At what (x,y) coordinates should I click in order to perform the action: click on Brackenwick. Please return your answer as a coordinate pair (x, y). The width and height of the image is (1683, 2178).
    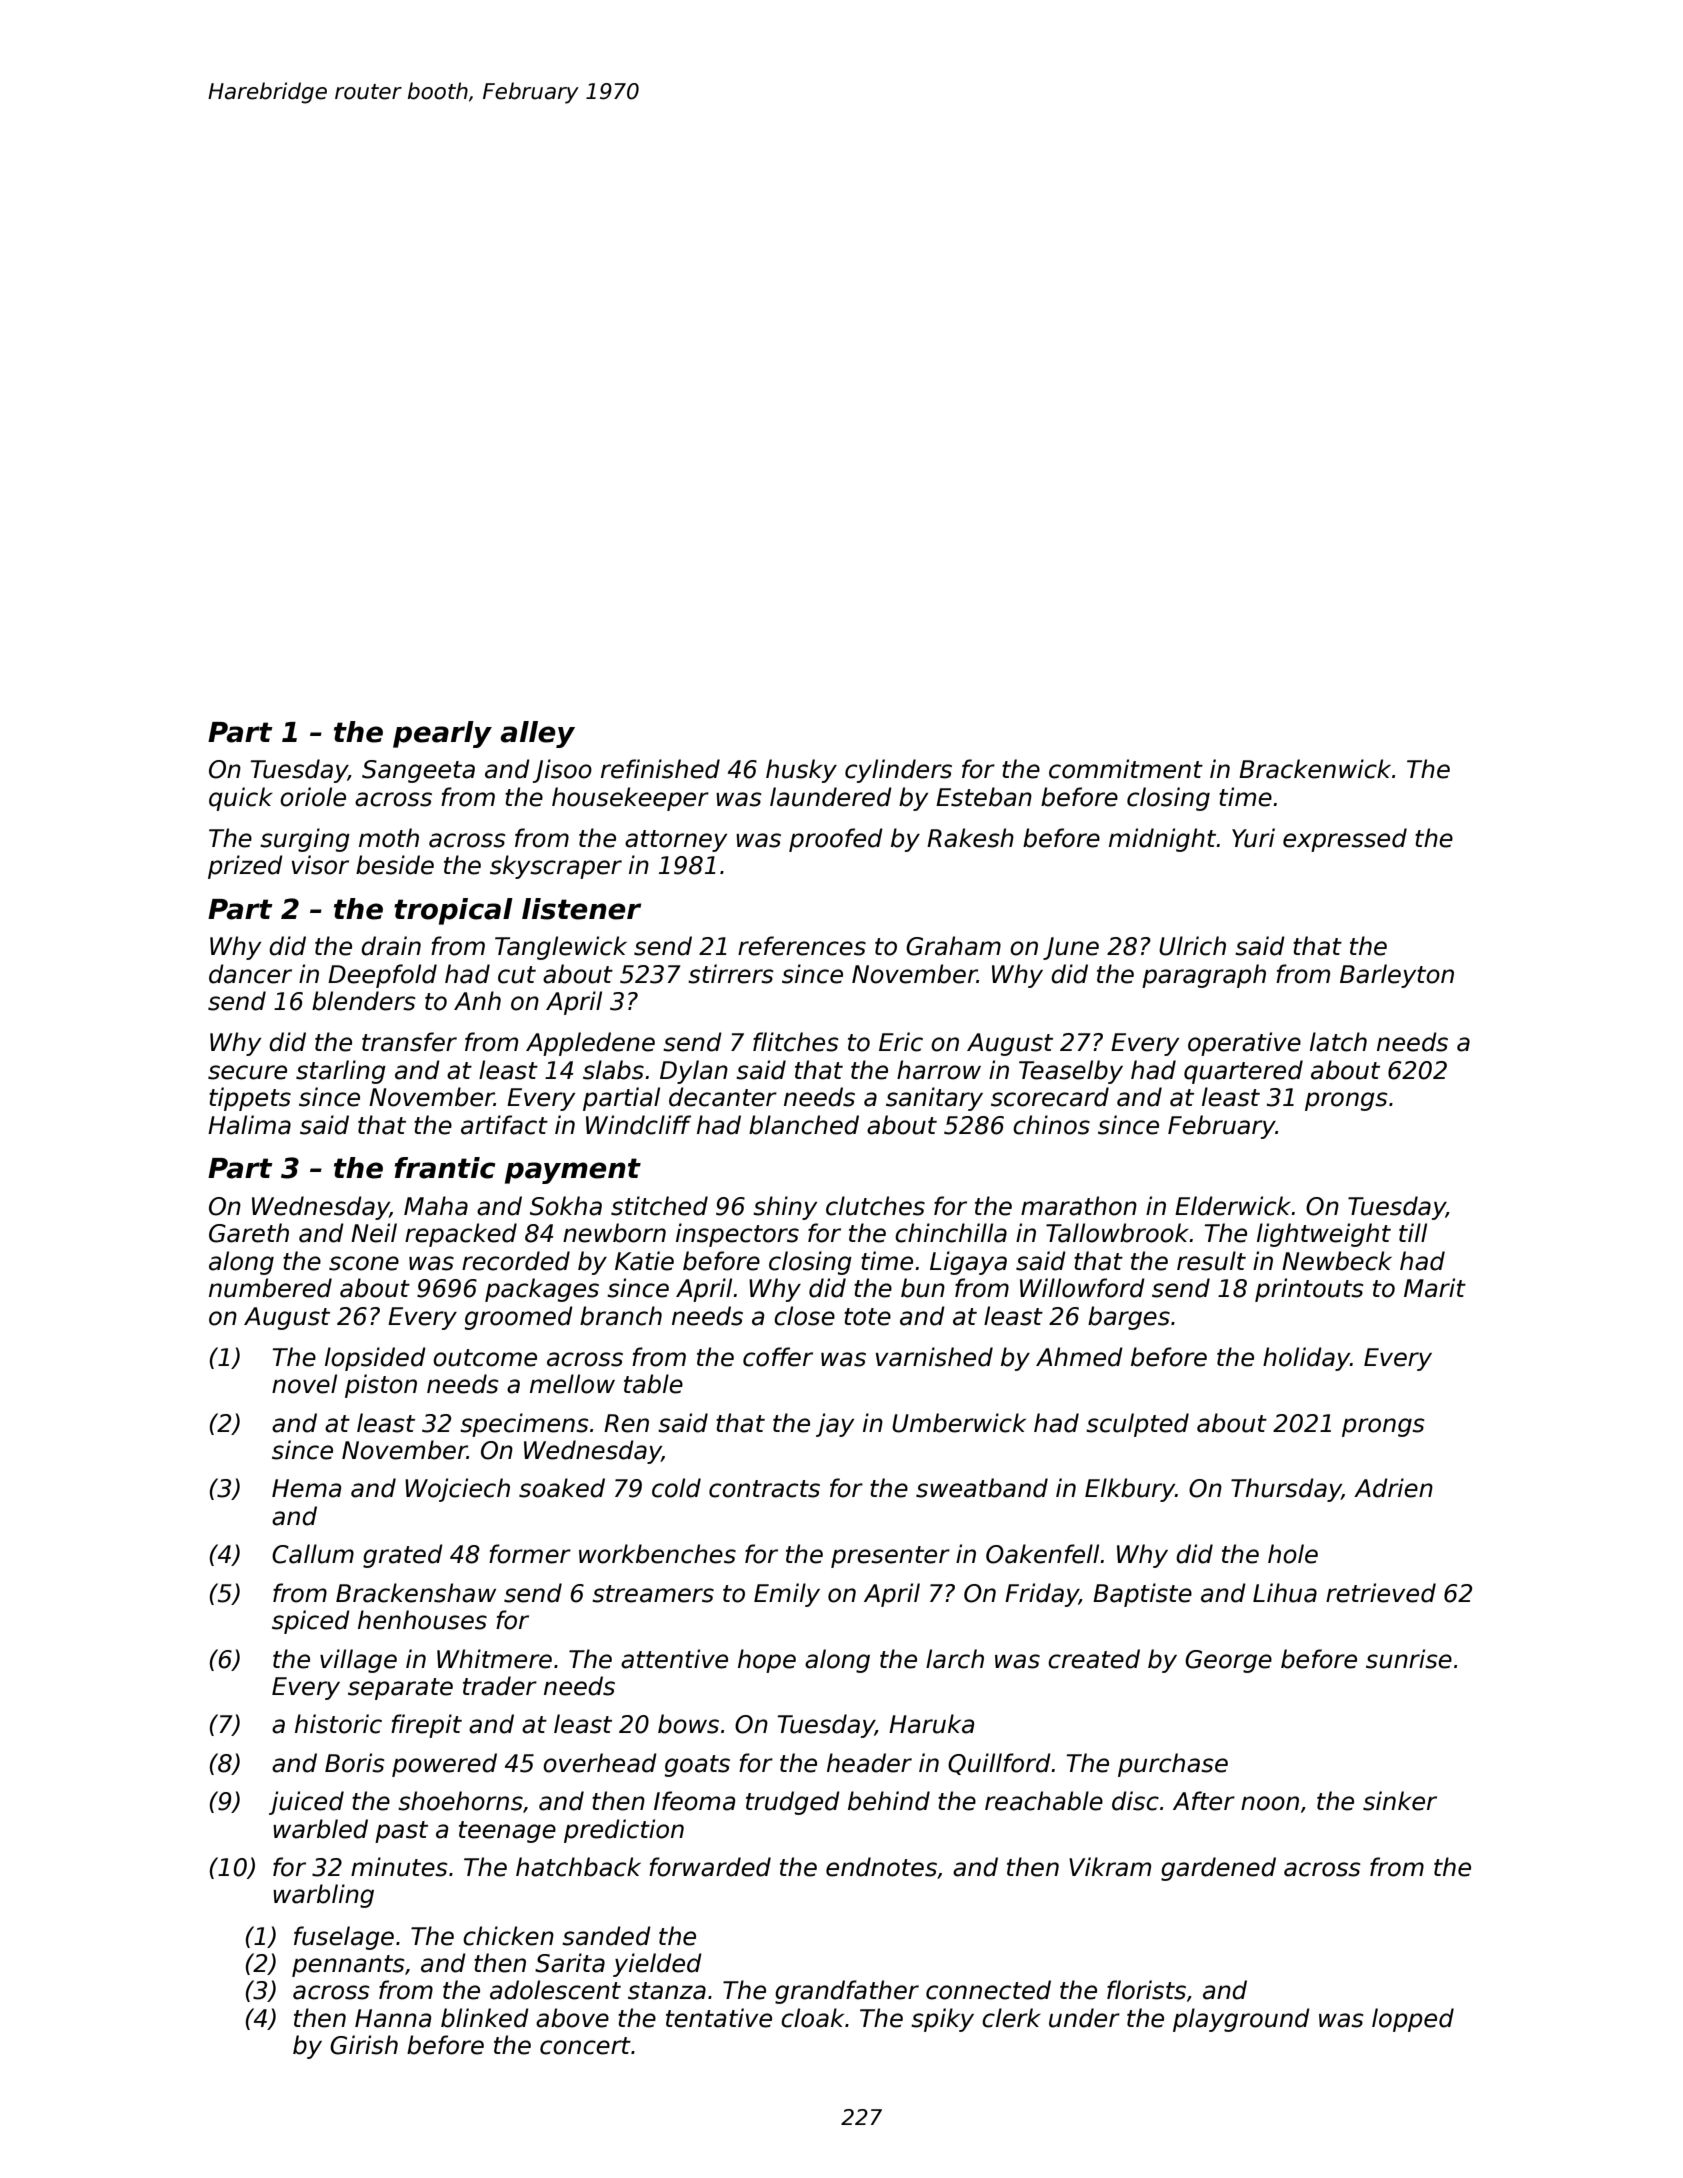
    Looking at the image, I should click on (1315, 769).
